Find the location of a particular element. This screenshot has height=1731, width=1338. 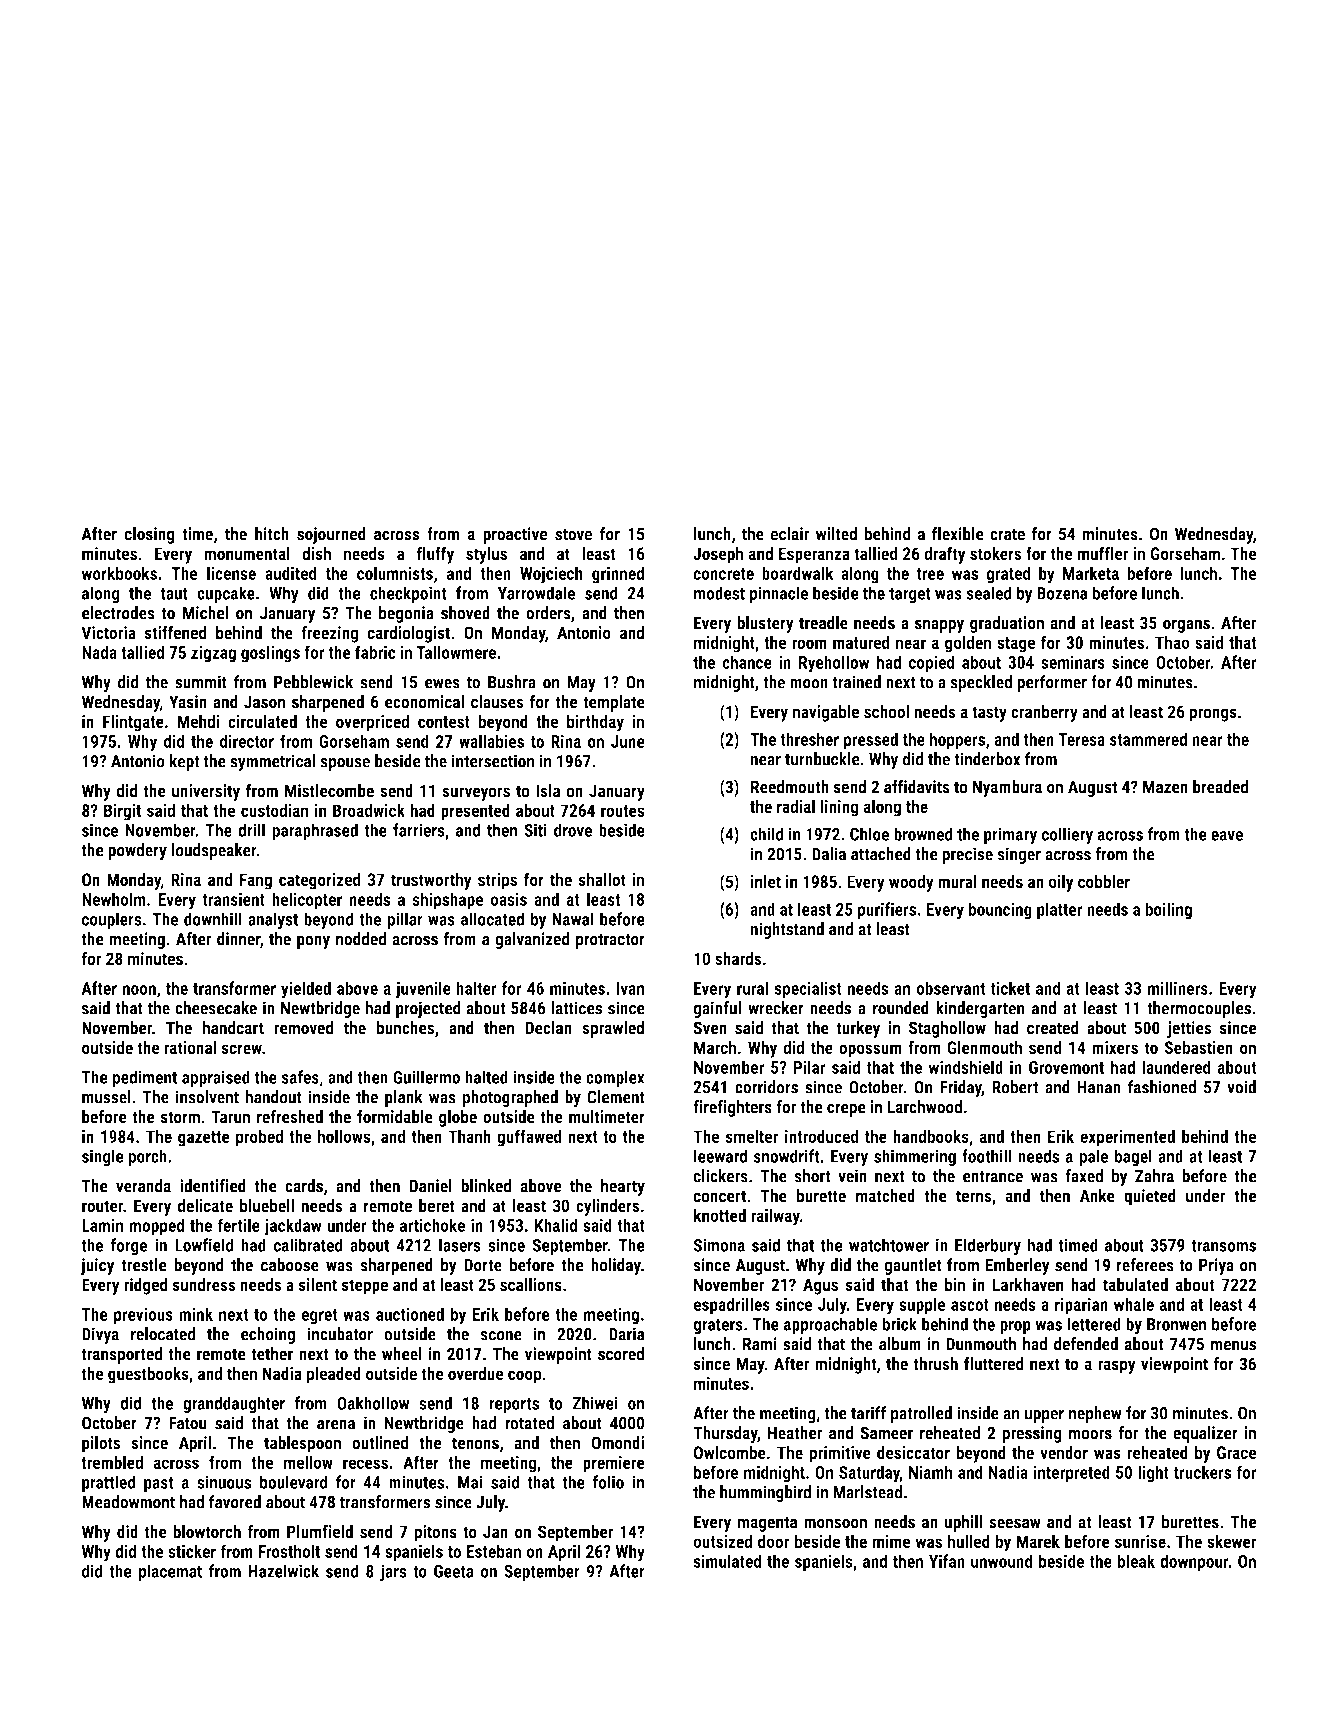

supple is located at coordinates (922, 1306).
